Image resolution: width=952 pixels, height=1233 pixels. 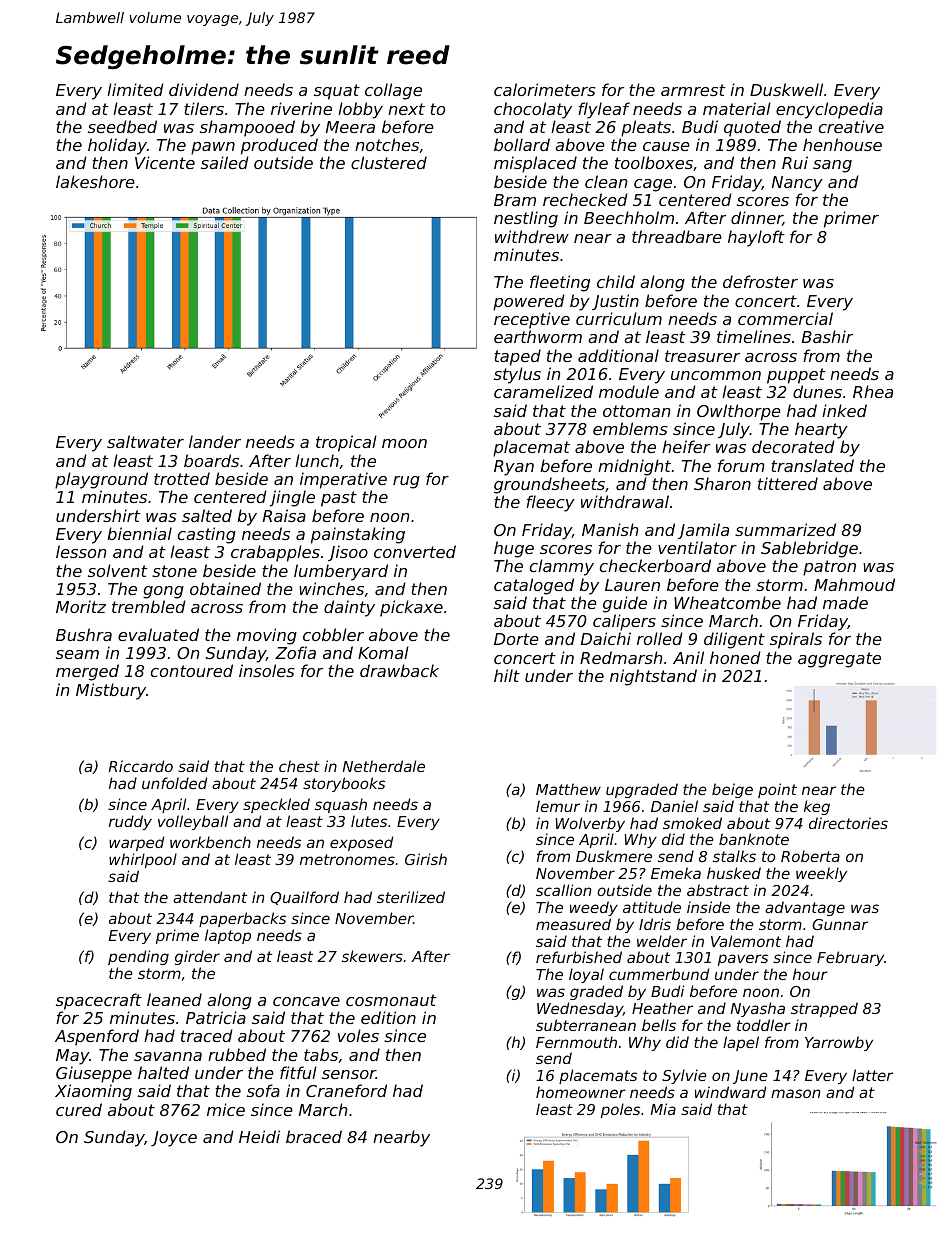 I want to click on henhouse, so click(x=842, y=144).
